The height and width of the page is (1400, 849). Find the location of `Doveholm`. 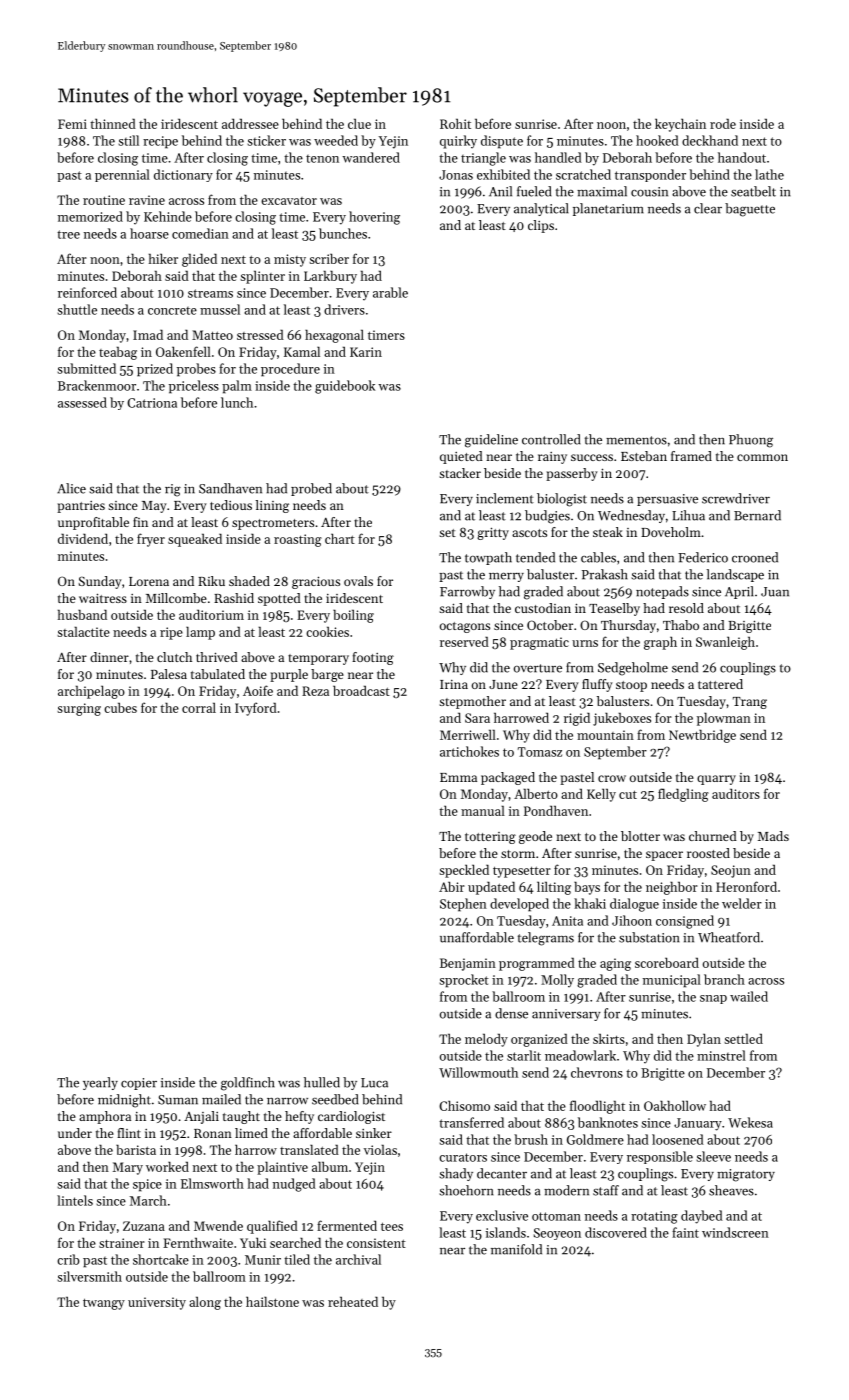

Doveholm is located at coordinates (671, 532).
